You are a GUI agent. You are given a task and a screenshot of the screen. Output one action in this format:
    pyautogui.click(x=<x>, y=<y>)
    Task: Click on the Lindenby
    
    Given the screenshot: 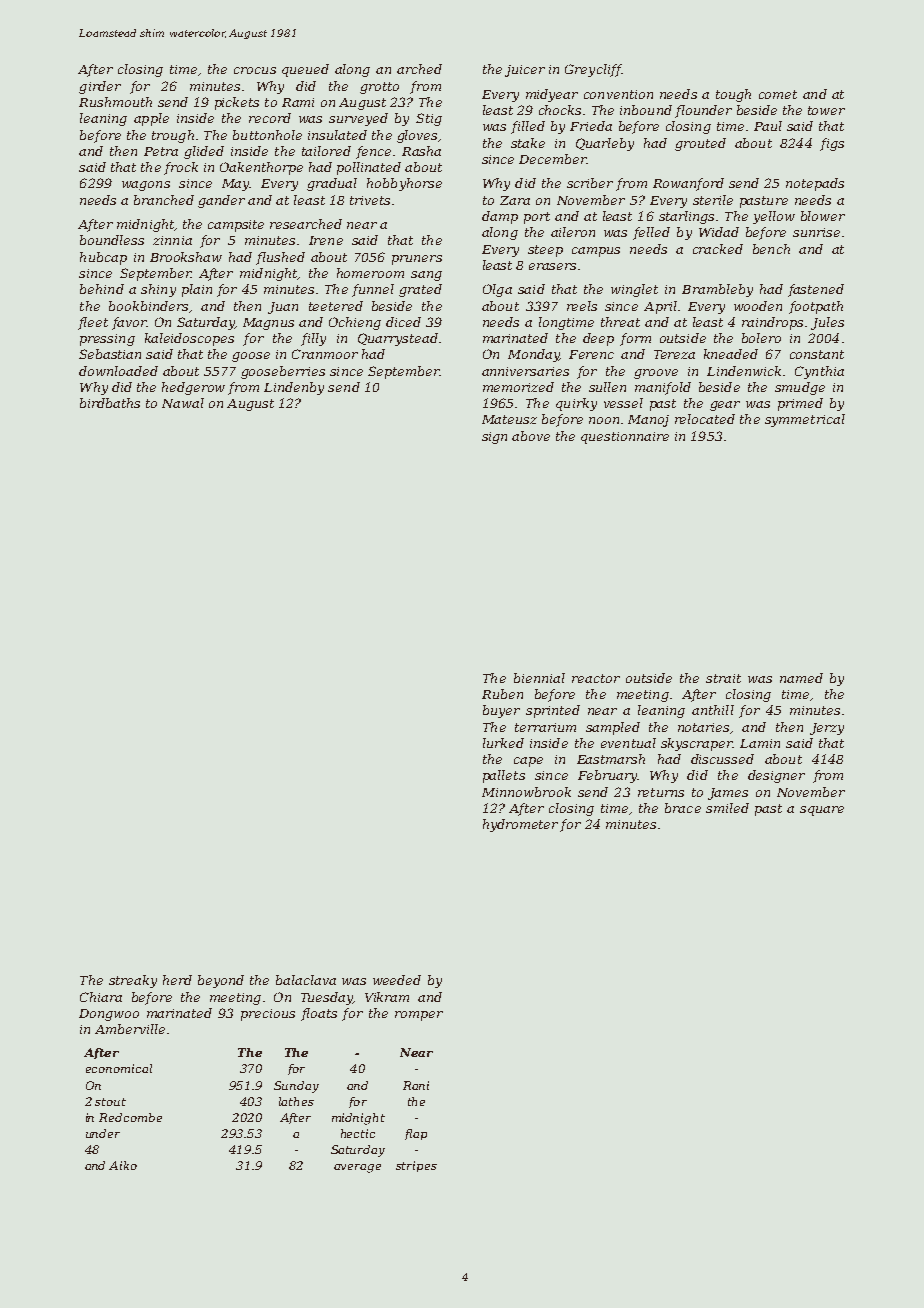 What is the action you would take?
    pyautogui.click(x=294, y=388)
